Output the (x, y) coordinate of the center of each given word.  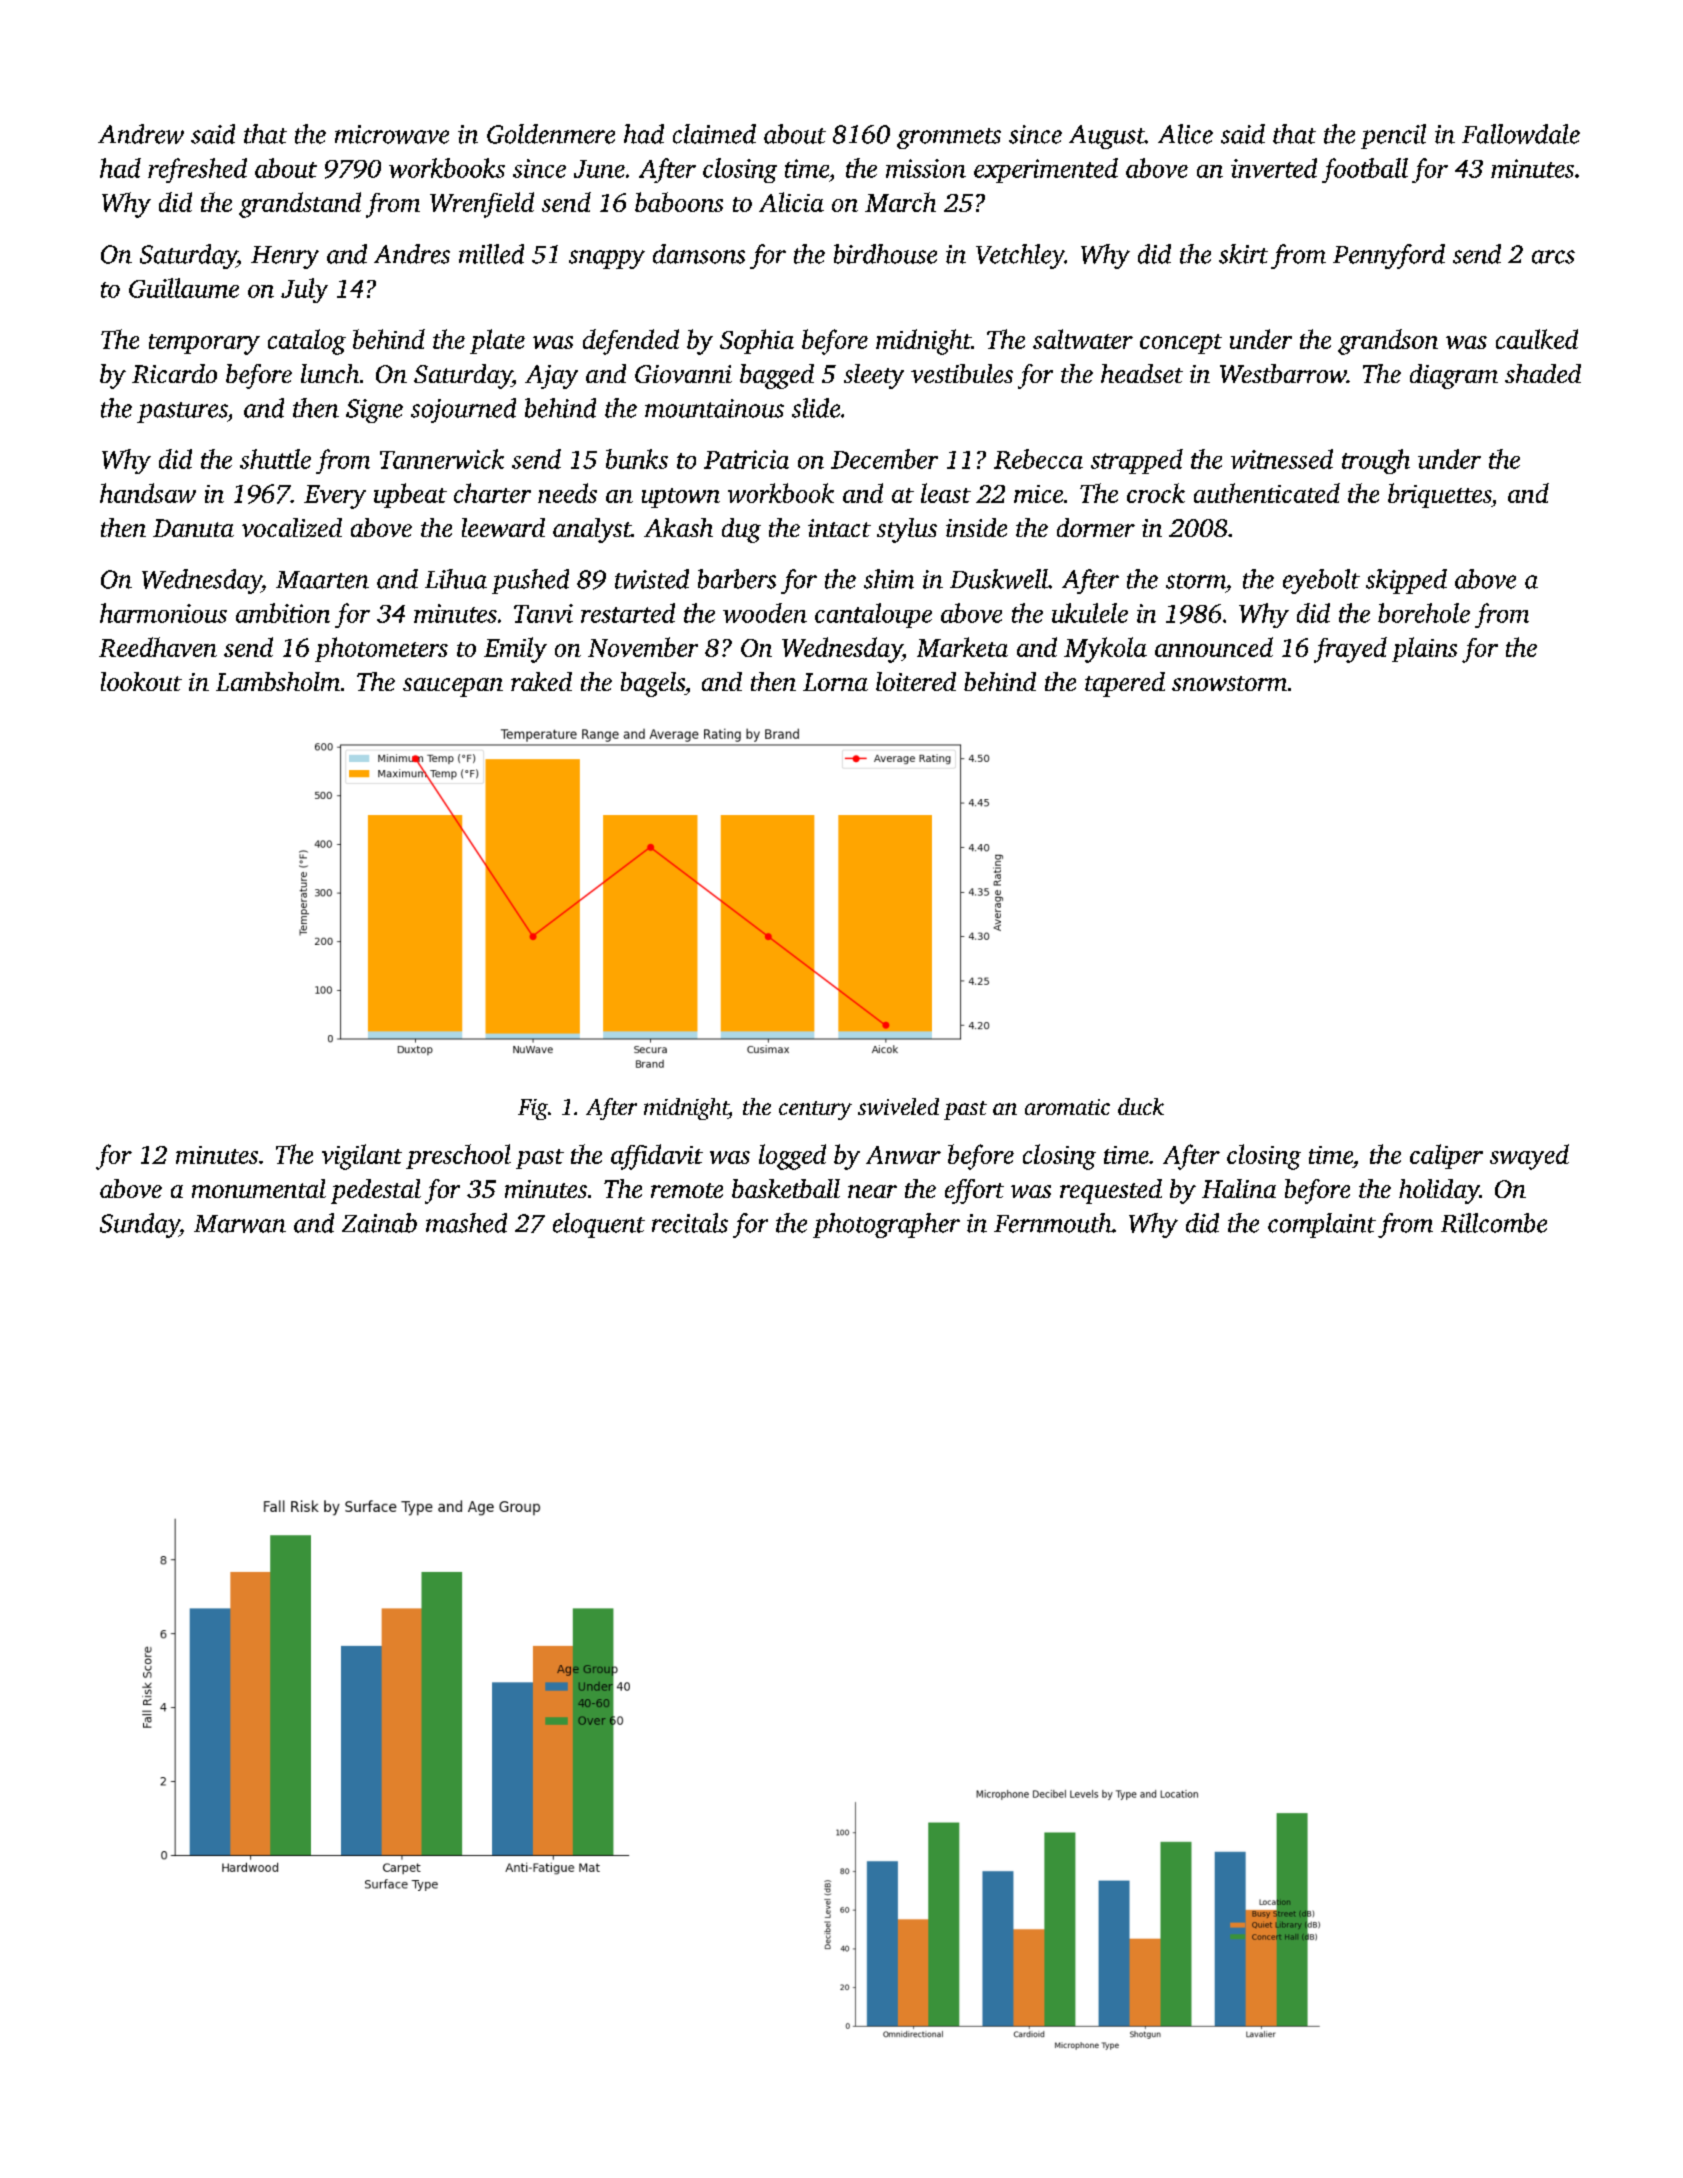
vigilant (362, 1157)
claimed (714, 134)
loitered (916, 681)
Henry (285, 257)
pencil (1393, 136)
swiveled (898, 1106)
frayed (1350, 650)
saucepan (453, 687)
